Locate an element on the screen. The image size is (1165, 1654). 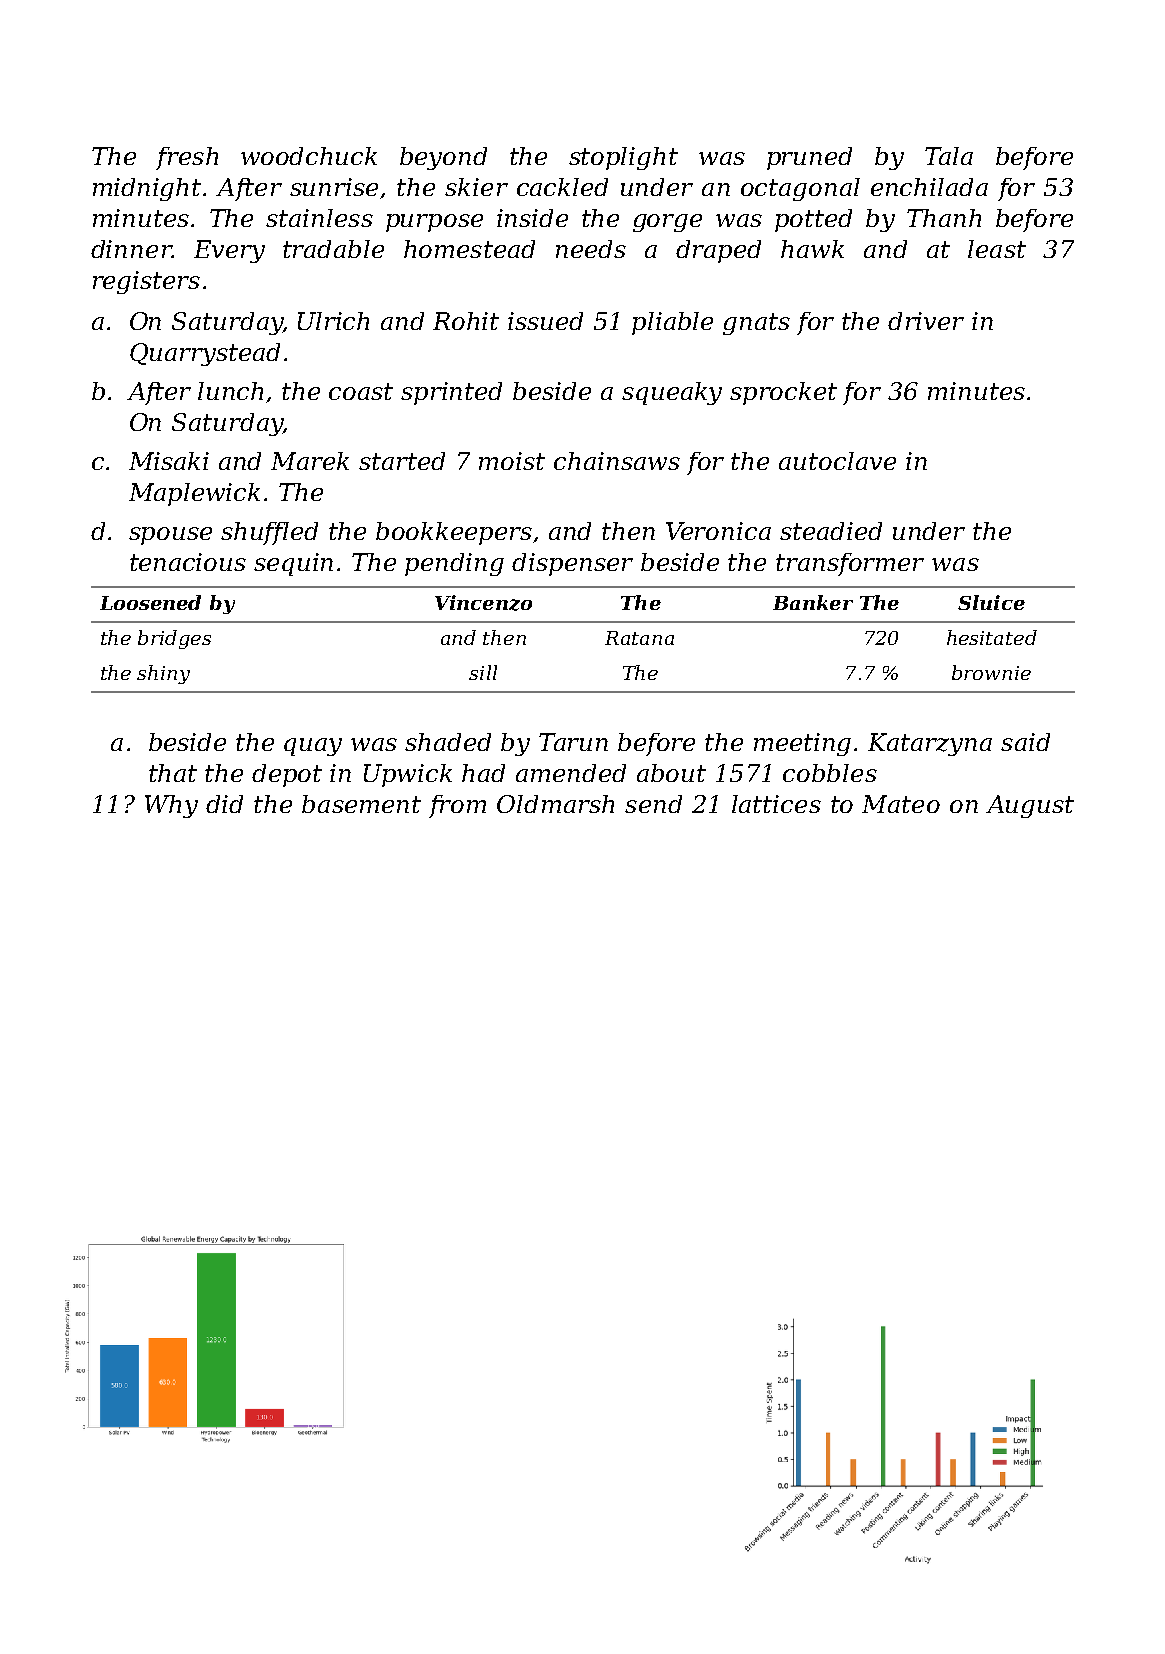
send is located at coordinates (653, 804).
